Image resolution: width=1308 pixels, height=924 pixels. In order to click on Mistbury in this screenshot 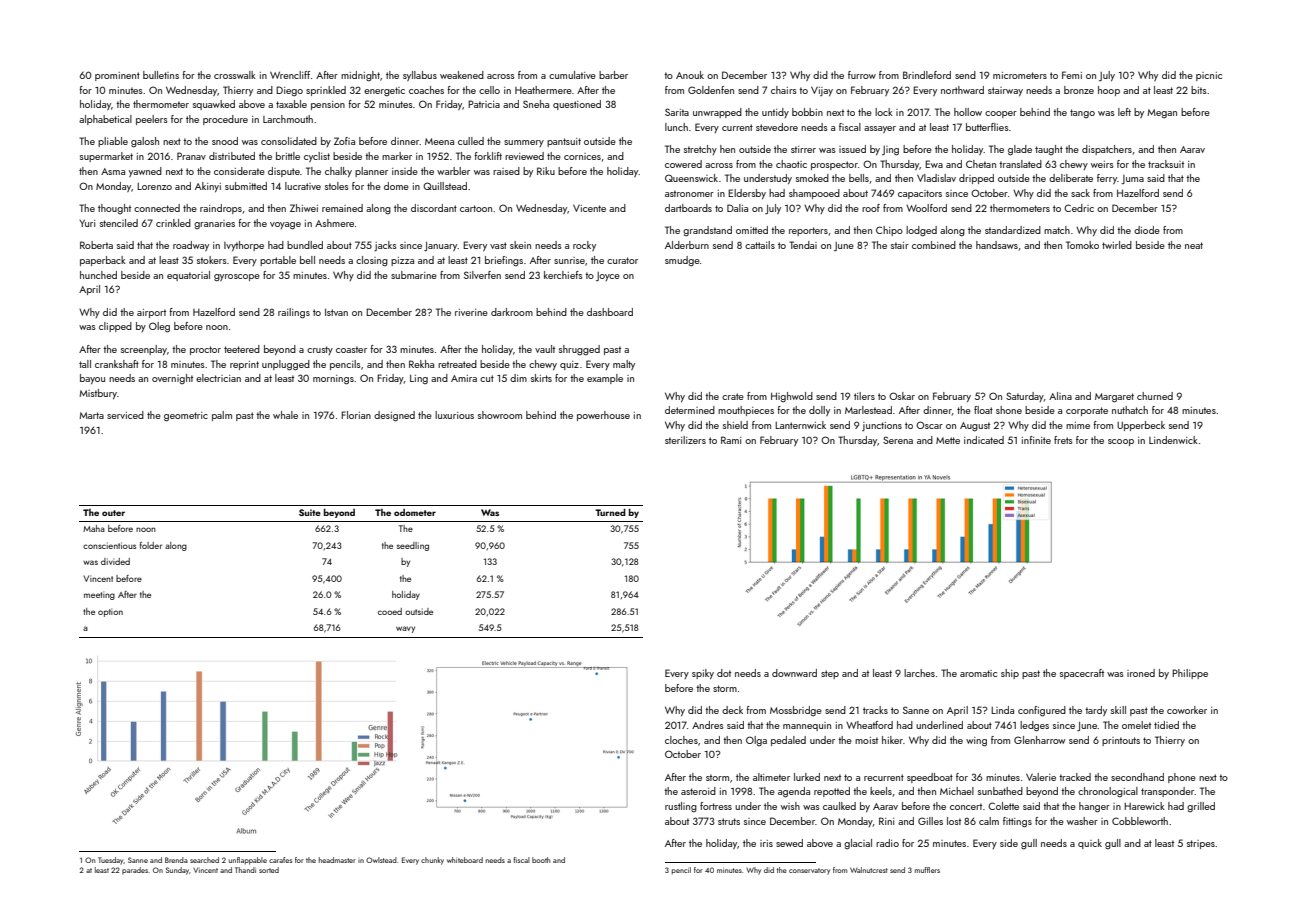, I will do `click(98, 394)`.
